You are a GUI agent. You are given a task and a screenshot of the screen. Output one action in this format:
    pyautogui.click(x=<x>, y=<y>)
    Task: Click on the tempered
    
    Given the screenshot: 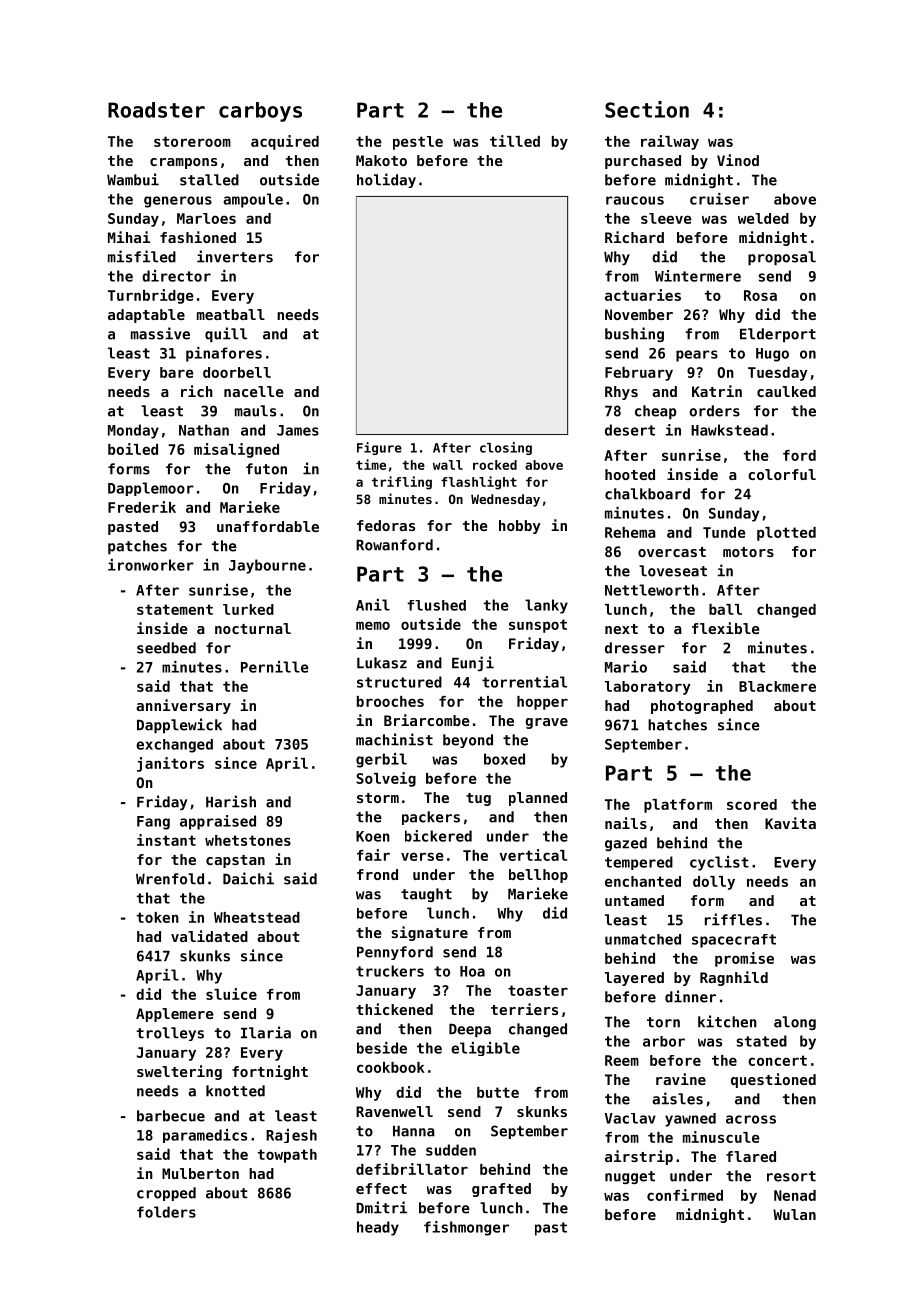 What is the action you would take?
    pyautogui.click(x=639, y=863)
